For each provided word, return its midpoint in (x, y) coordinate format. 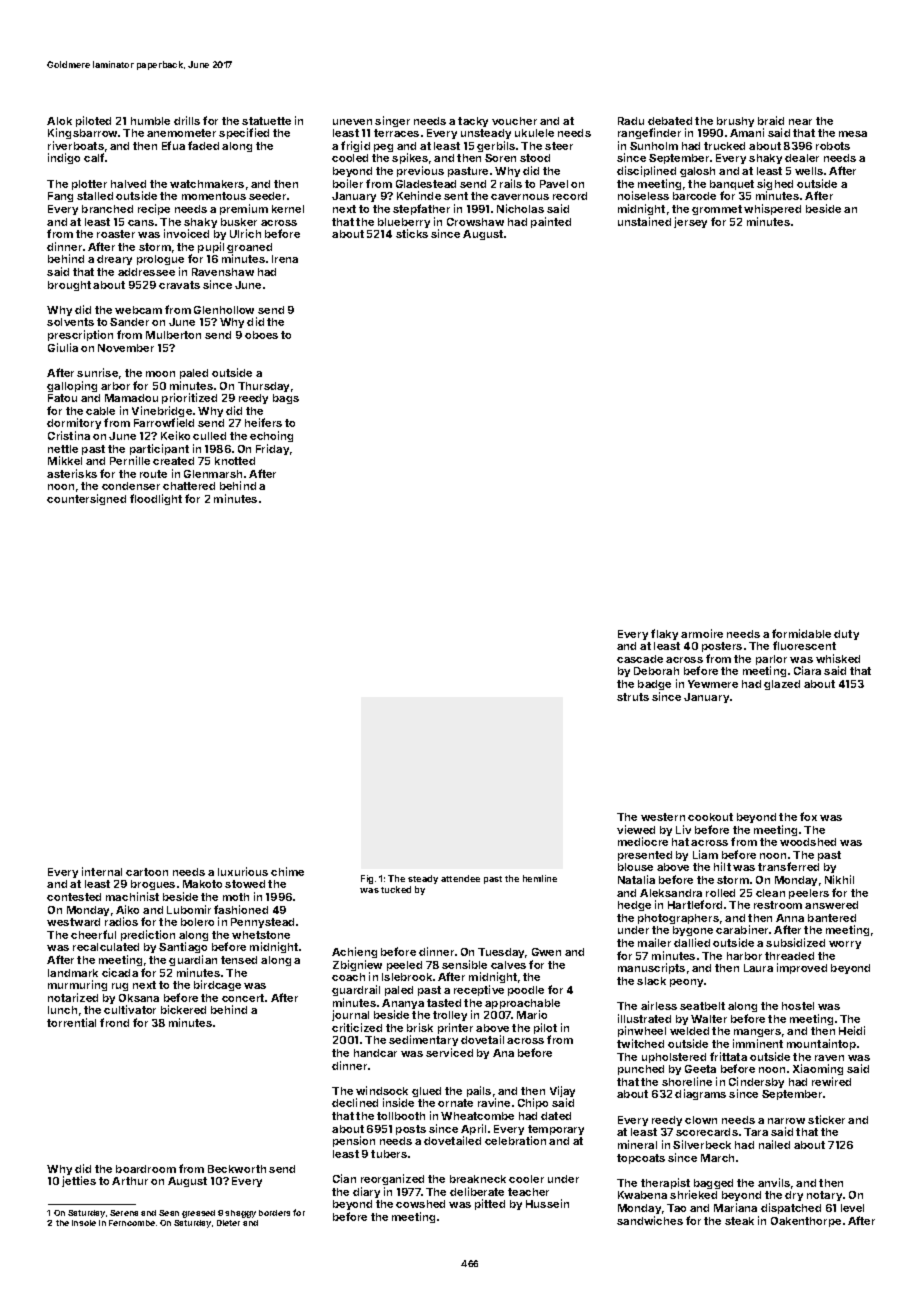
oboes (261, 335)
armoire (702, 633)
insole (84, 1223)
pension (354, 1141)
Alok (59, 121)
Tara (756, 1132)
